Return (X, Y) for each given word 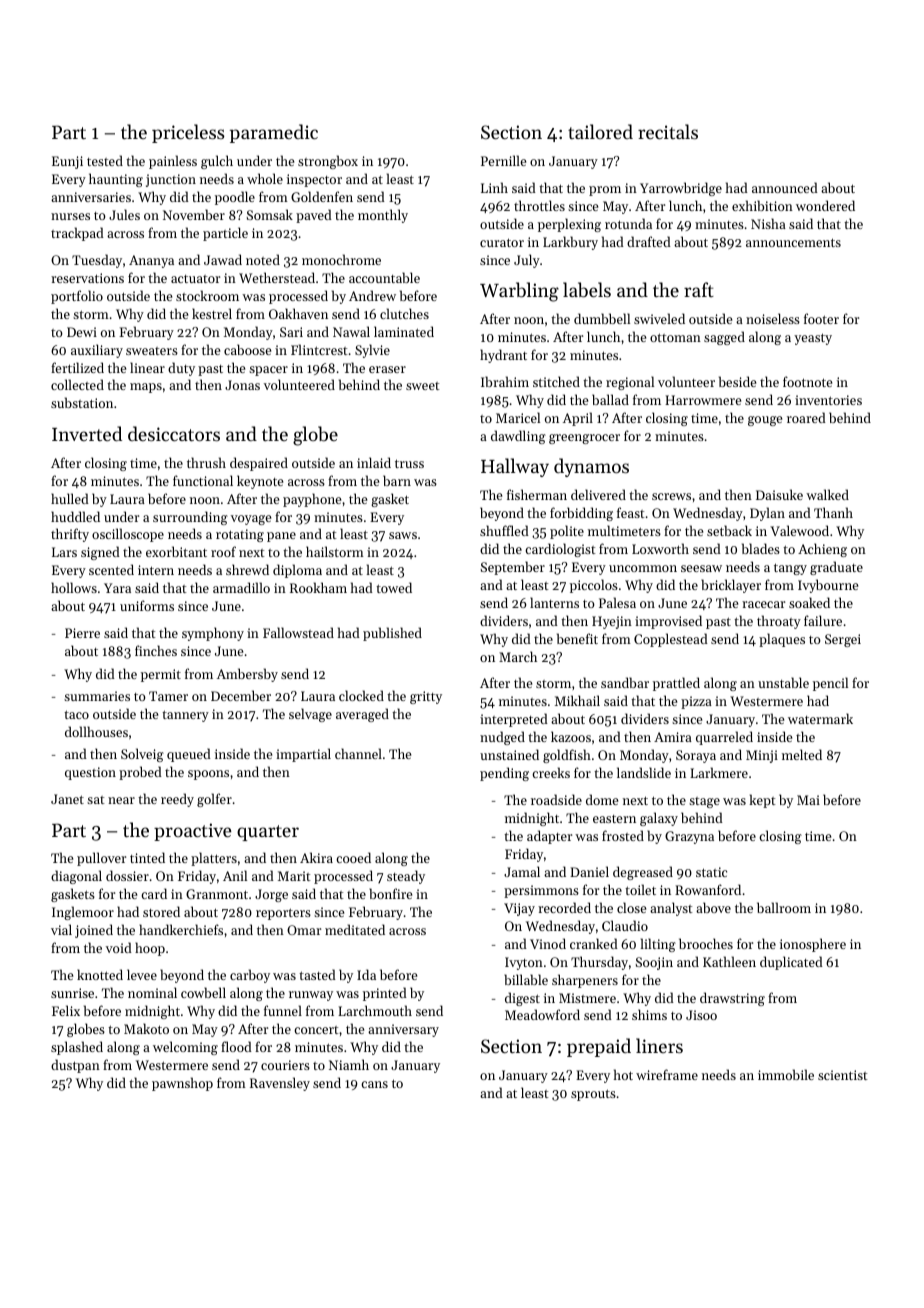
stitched (556, 381)
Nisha (768, 223)
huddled (75, 516)
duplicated (791, 963)
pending (504, 774)
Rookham (318, 587)
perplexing (569, 225)
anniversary (403, 1030)
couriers (285, 1065)
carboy (250, 976)
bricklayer (731, 586)
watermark (820, 718)
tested (105, 160)
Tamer (168, 696)
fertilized (77, 367)
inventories (828, 400)
